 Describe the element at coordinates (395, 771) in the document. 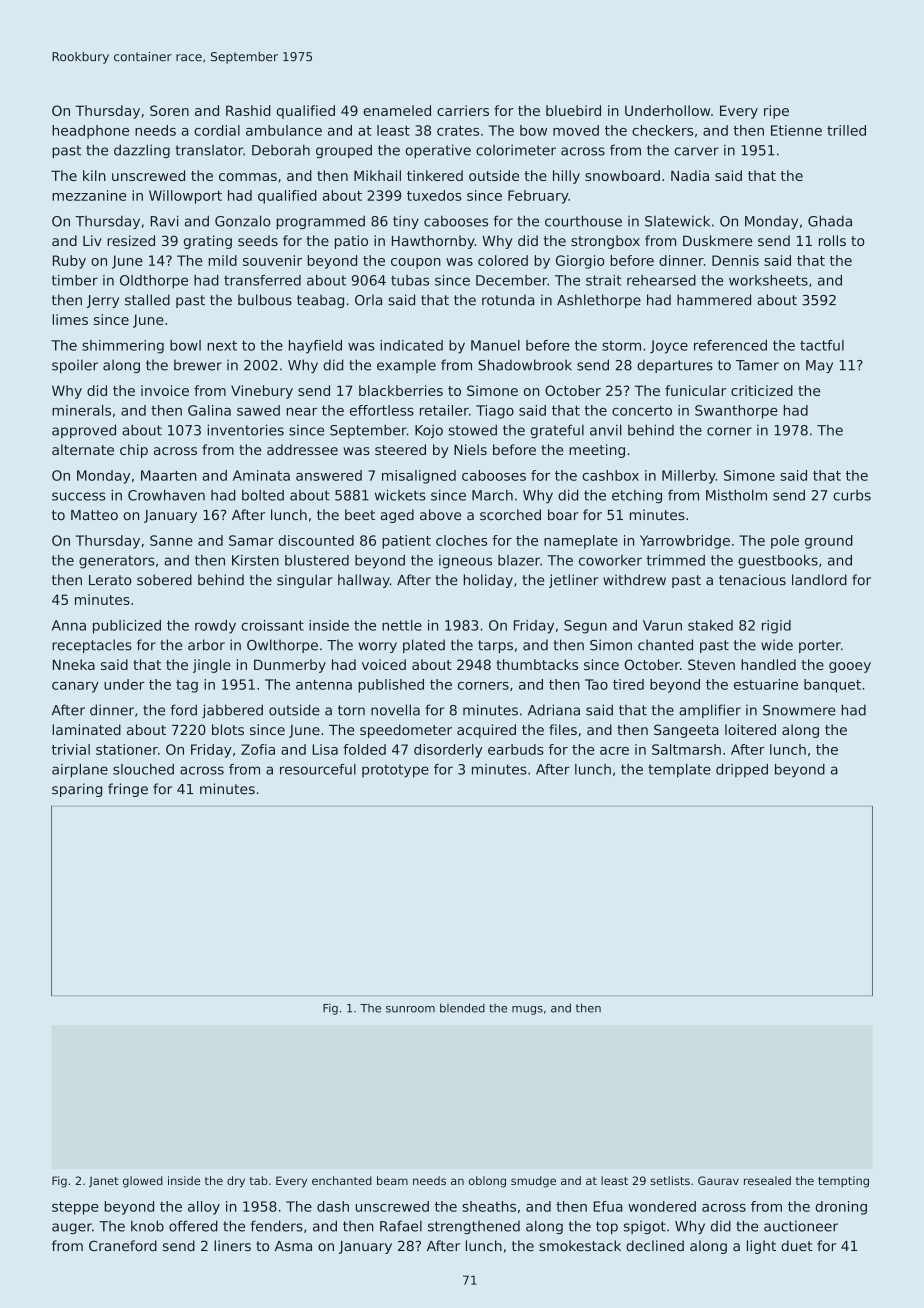

I see `prototype` at that location.
